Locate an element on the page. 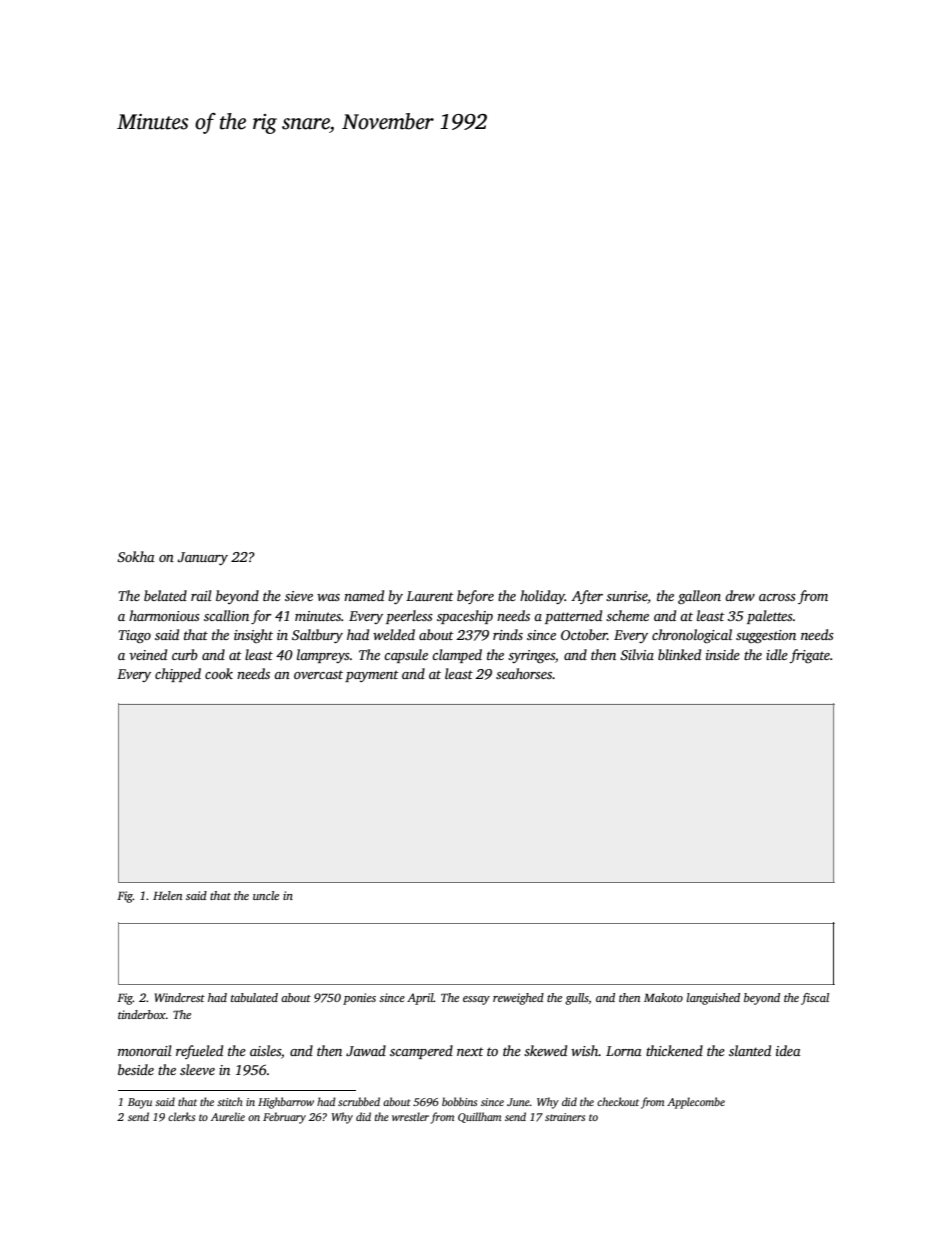 The image size is (952, 1233). Applecombe is located at coordinates (696, 1103).
